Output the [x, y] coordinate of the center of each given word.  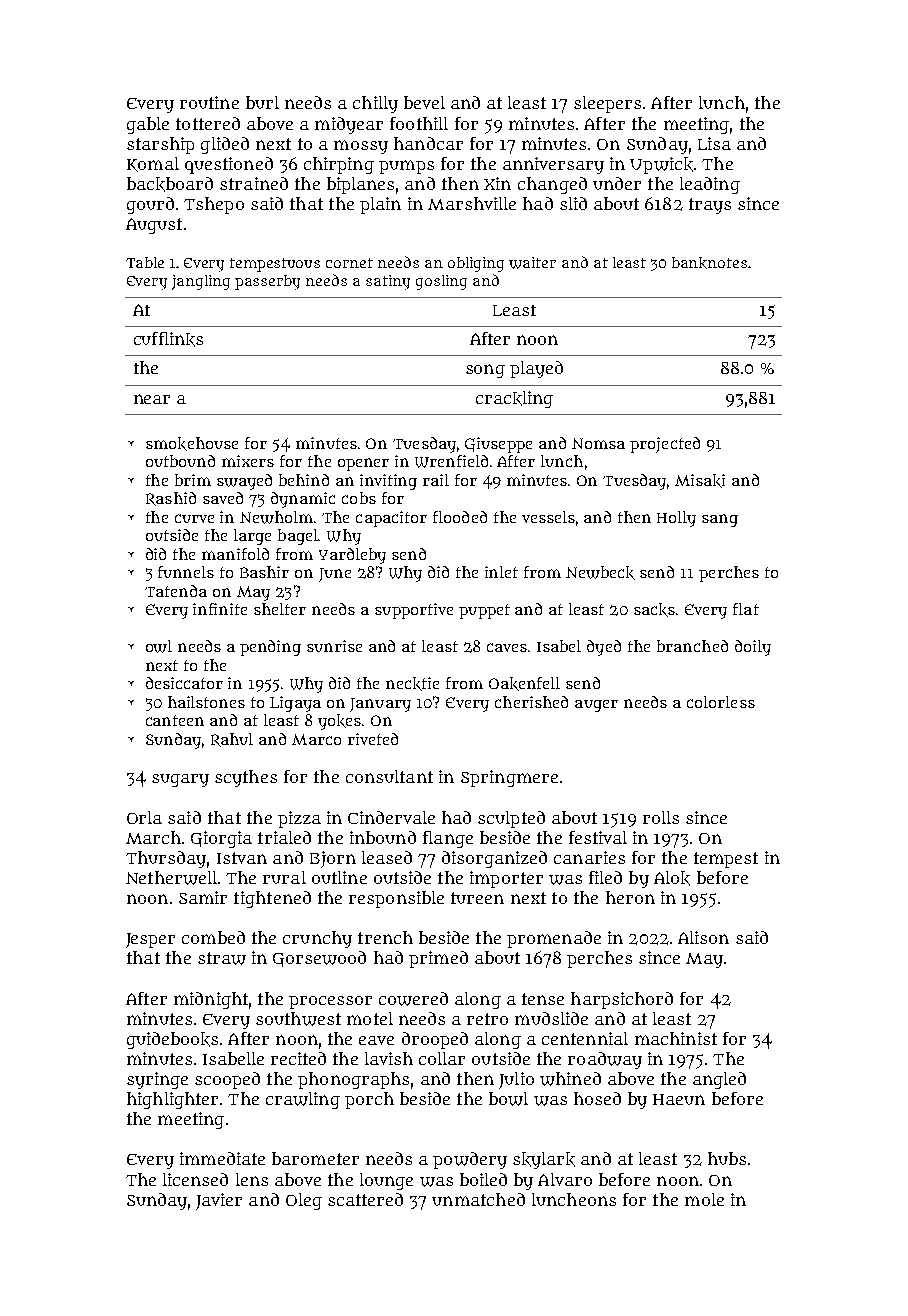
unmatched [478, 1199]
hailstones [206, 702]
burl [262, 102]
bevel [424, 102]
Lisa [714, 143]
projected [665, 445]
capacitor [391, 519]
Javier [219, 1201]
